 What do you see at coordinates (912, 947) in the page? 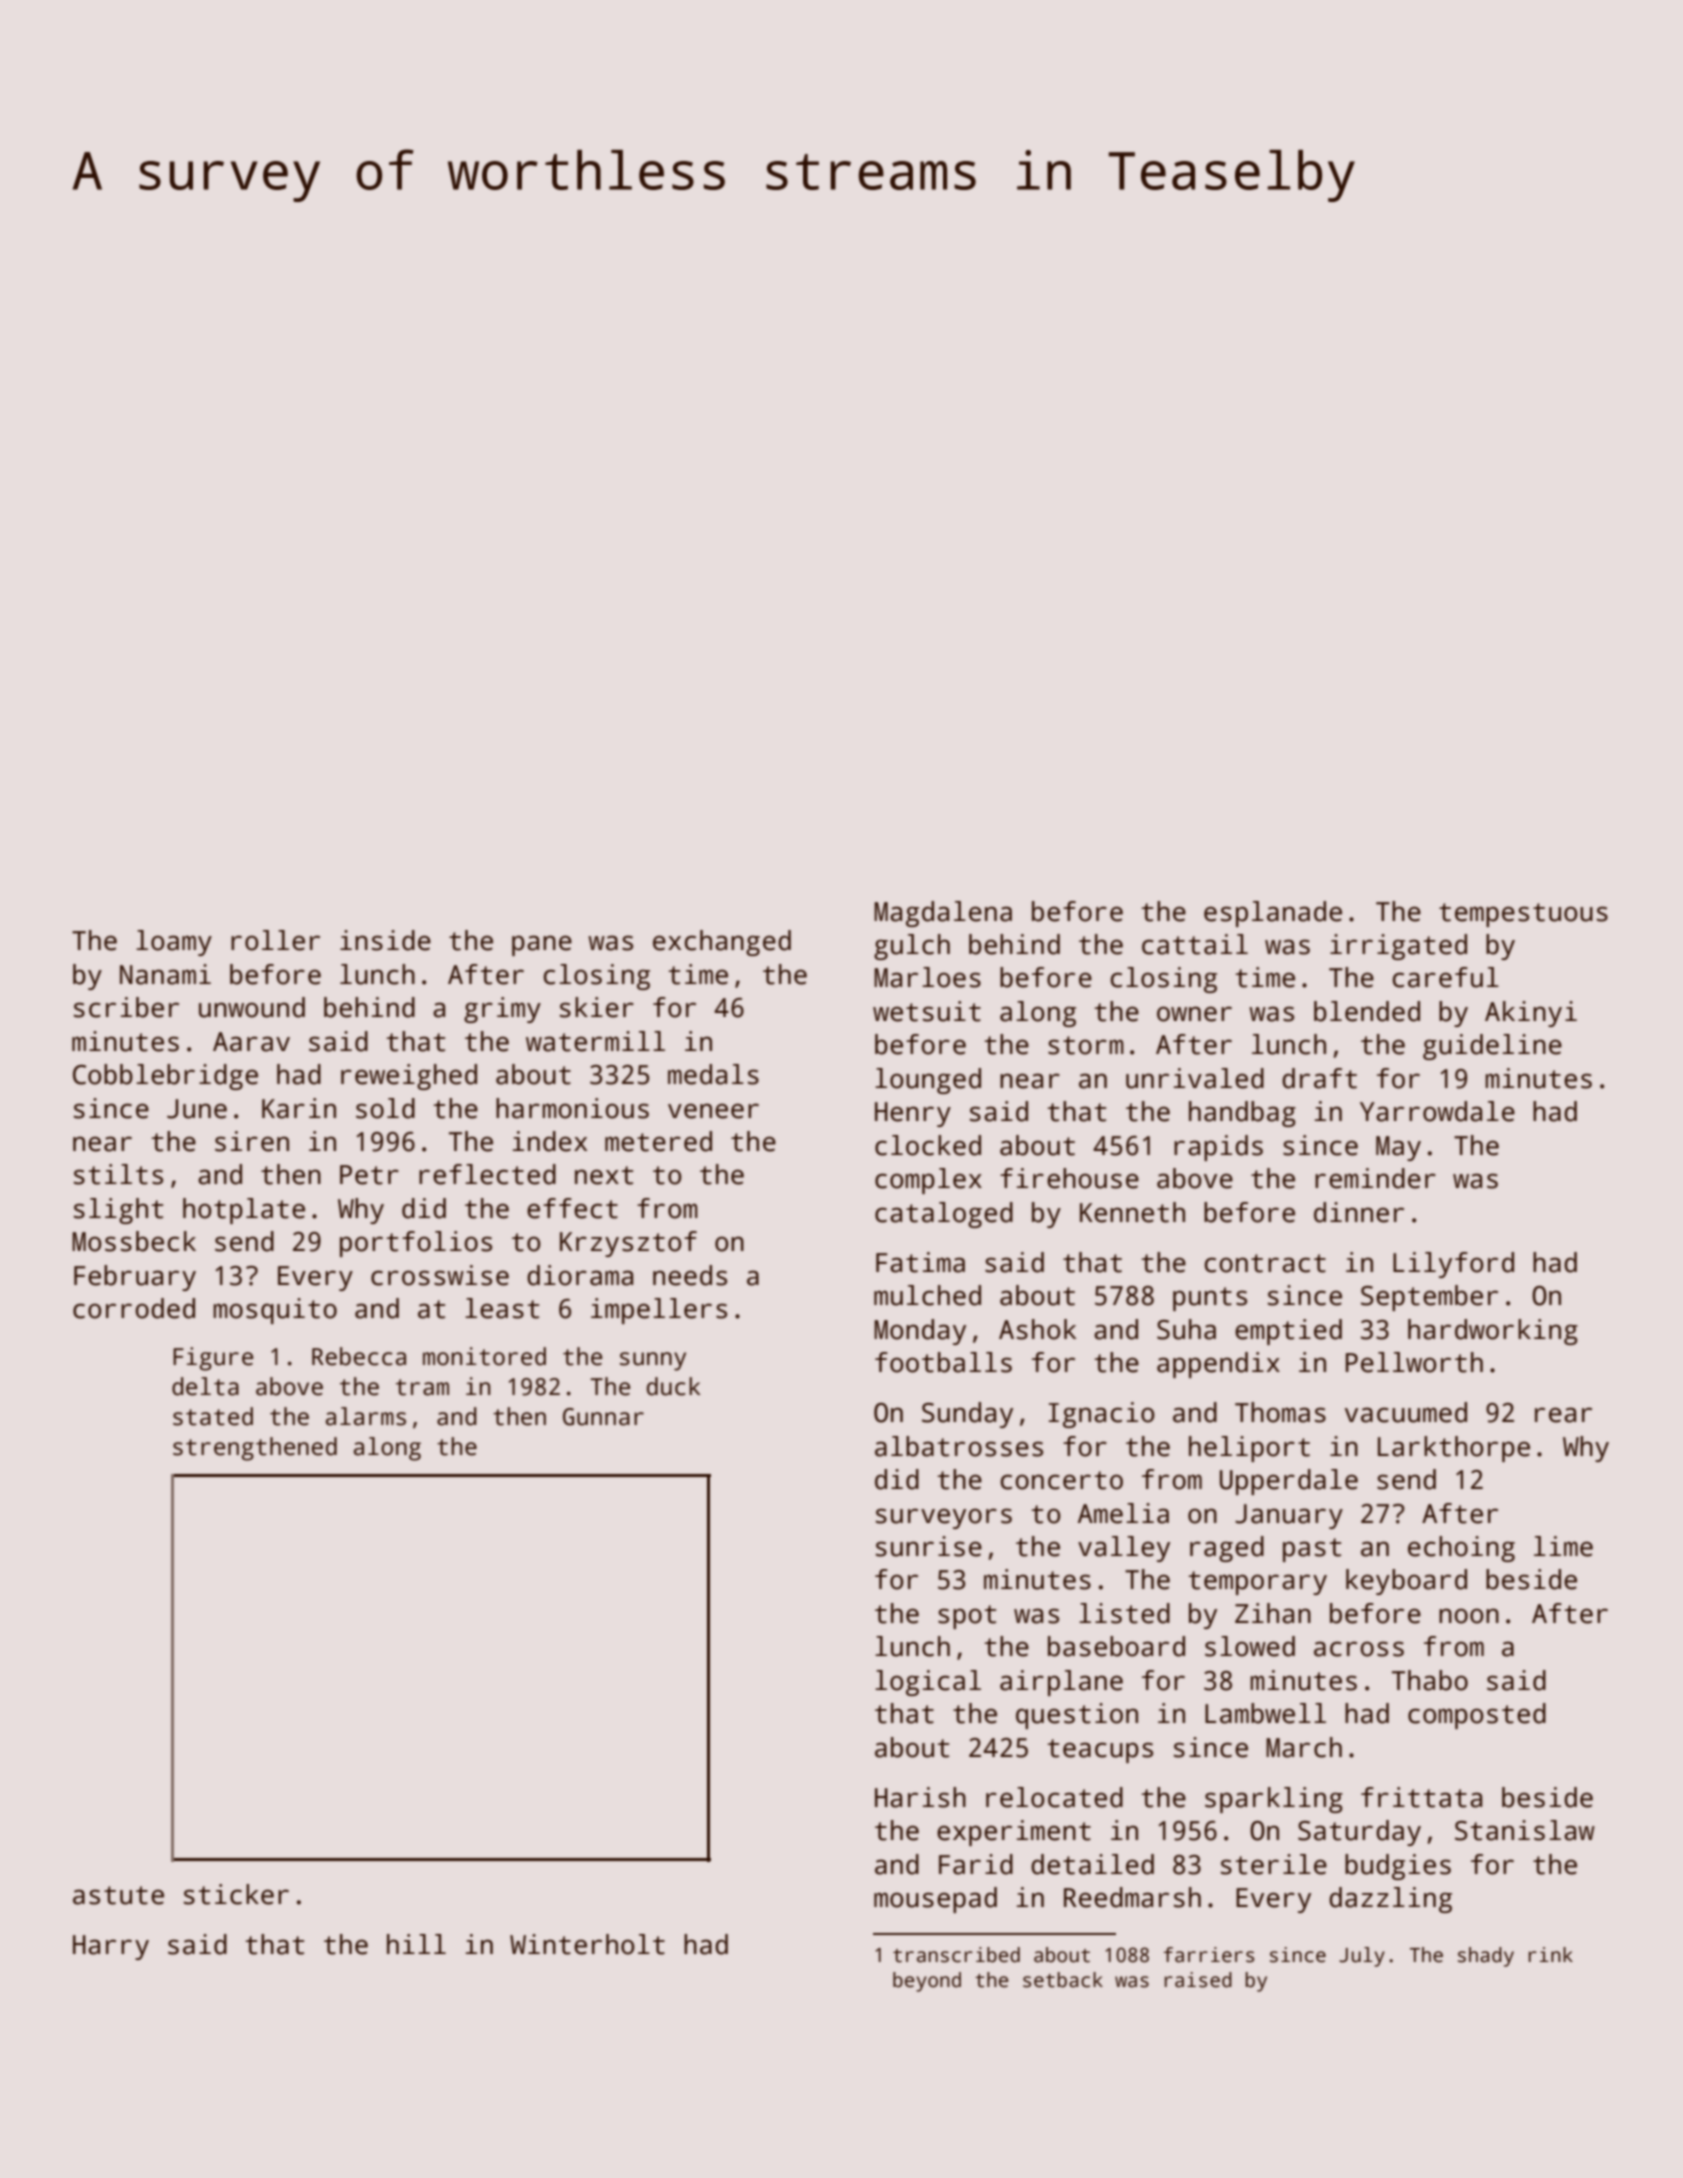
I see `gulch` at bounding box center [912, 947].
